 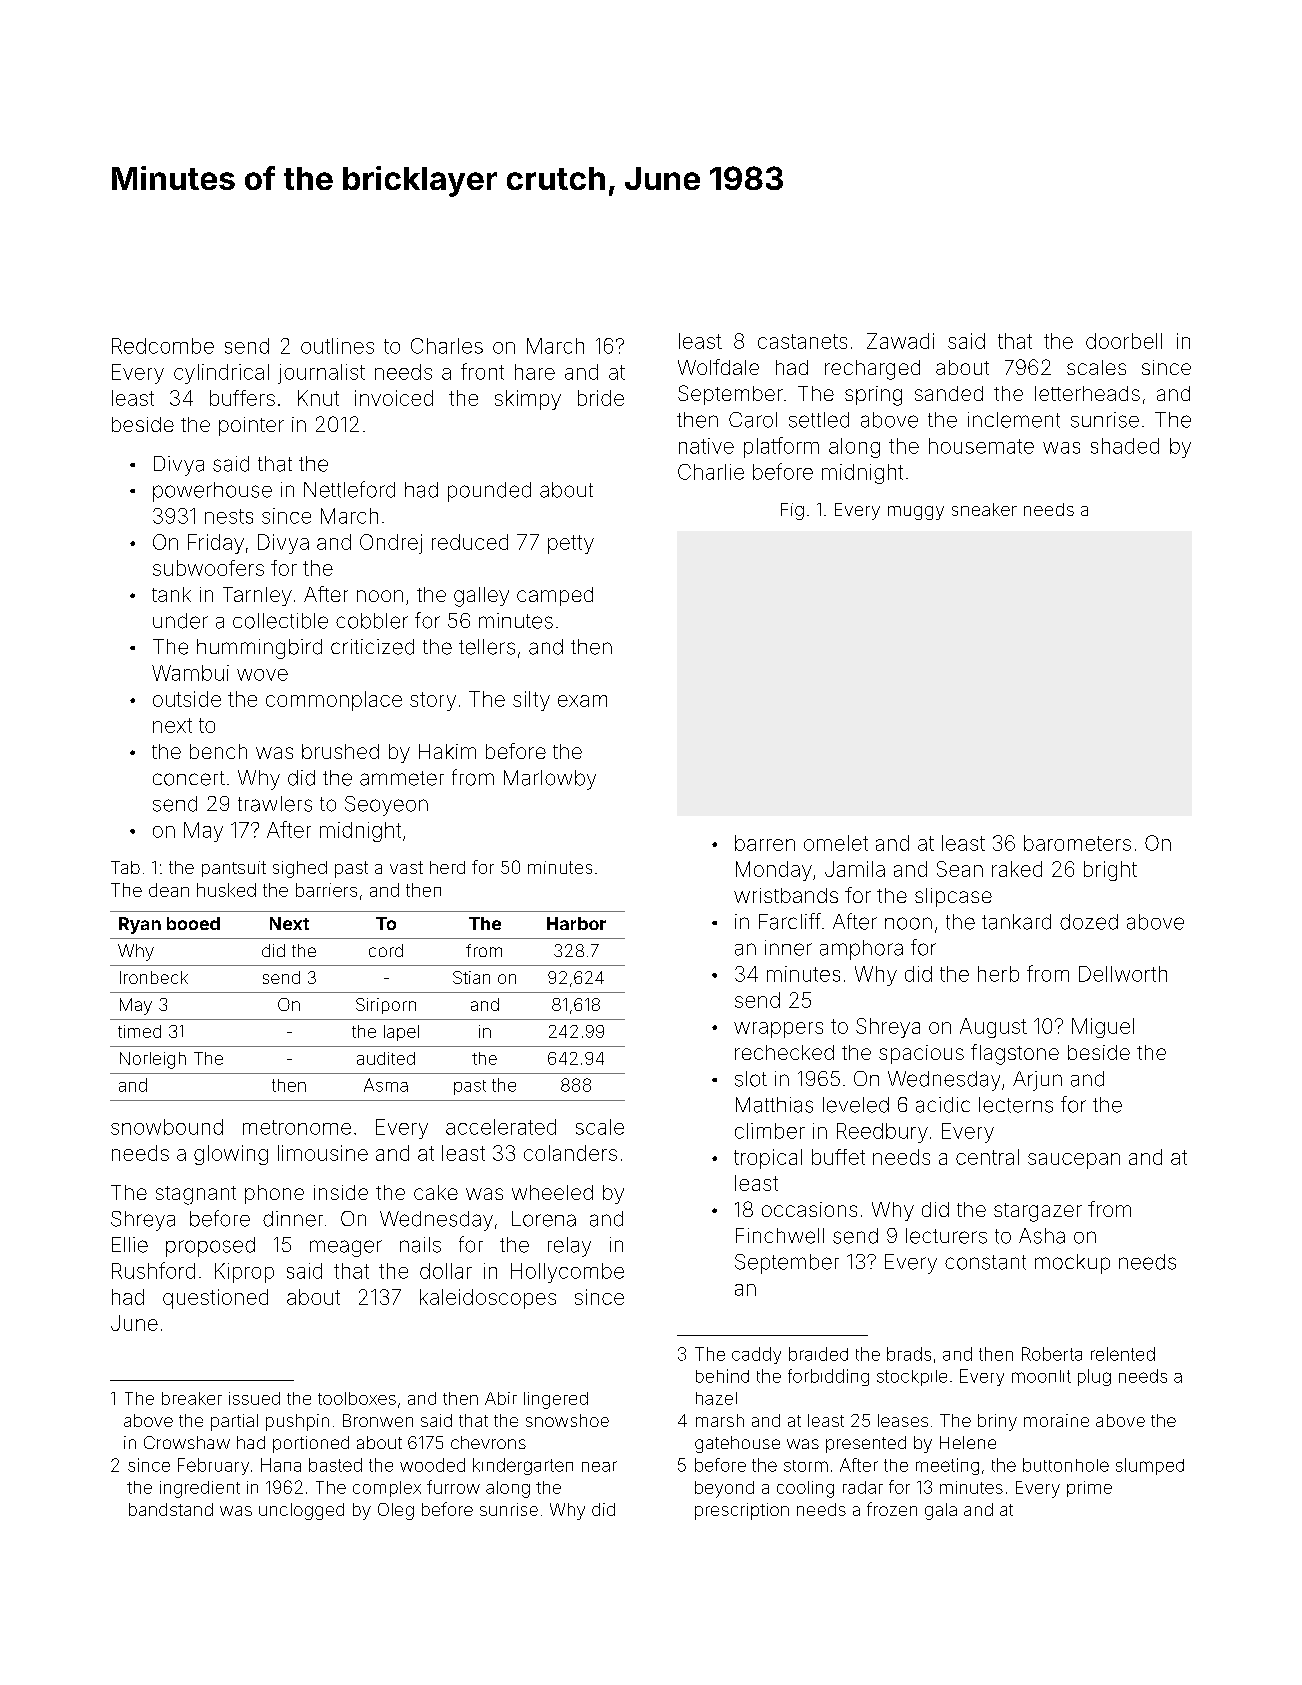 I want to click on trawlers, so click(x=275, y=804).
